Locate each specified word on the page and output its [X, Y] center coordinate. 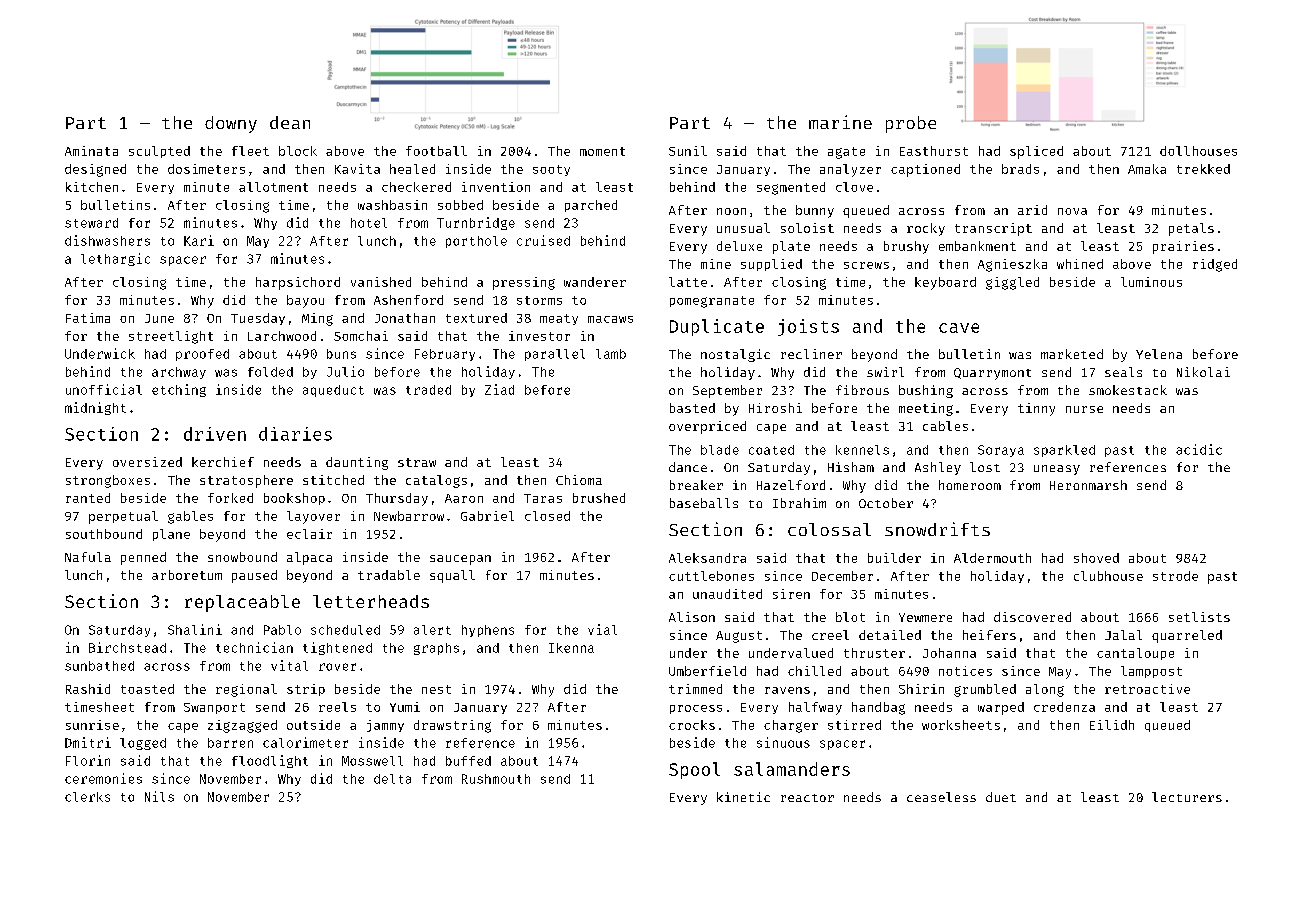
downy [231, 124]
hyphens [488, 631]
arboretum [187, 575]
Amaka [1147, 169]
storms [539, 300]
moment [602, 151]
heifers [989, 635]
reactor [807, 798]
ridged [1215, 265]
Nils [159, 796]
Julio [345, 371]
